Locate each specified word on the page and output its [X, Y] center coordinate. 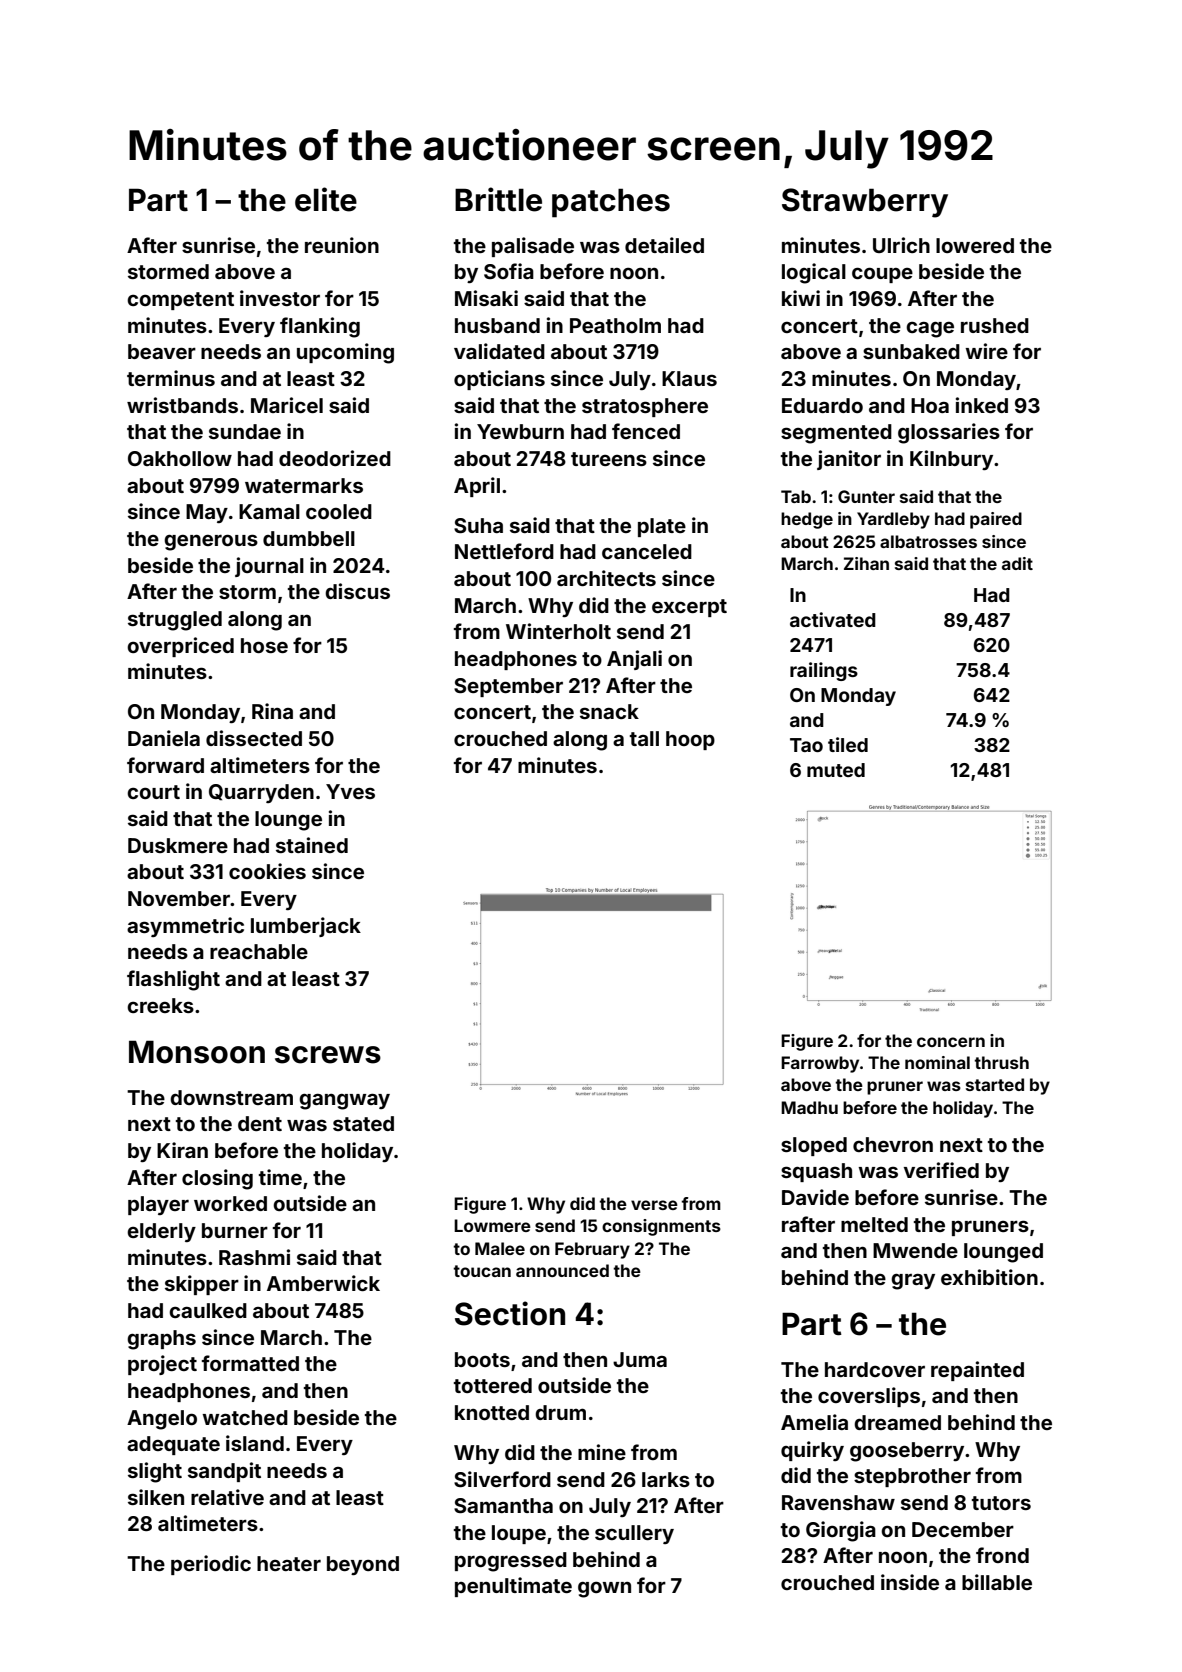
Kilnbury [951, 460]
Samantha [503, 1505]
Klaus [689, 378]
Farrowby [820, 1064]
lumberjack [306, 927]
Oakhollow [180, 458]
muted [836, 770]
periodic [211, 1565]
